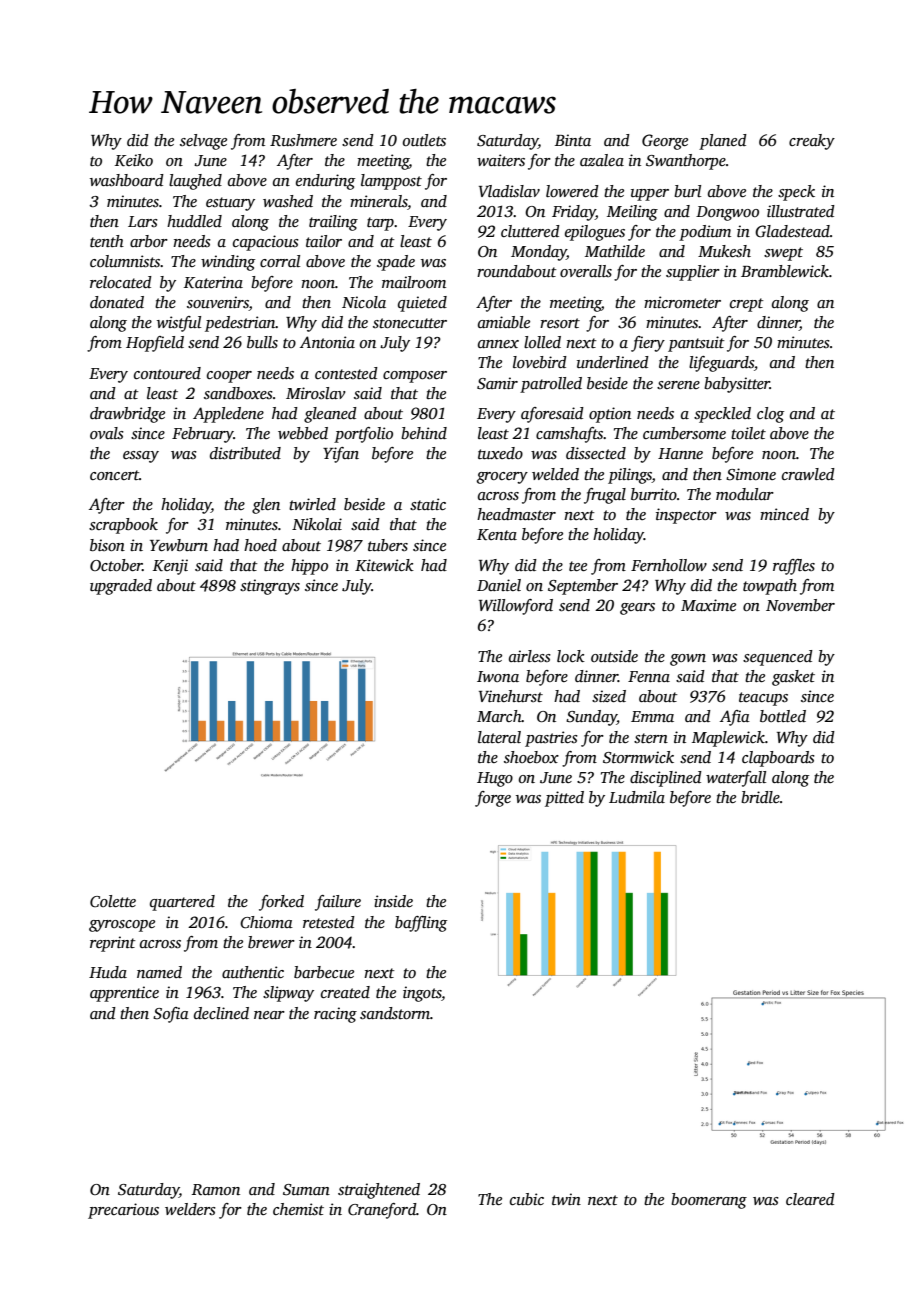 The height and width of the page is (1308, 924). I want to click on bridle, so click(760, 797).
